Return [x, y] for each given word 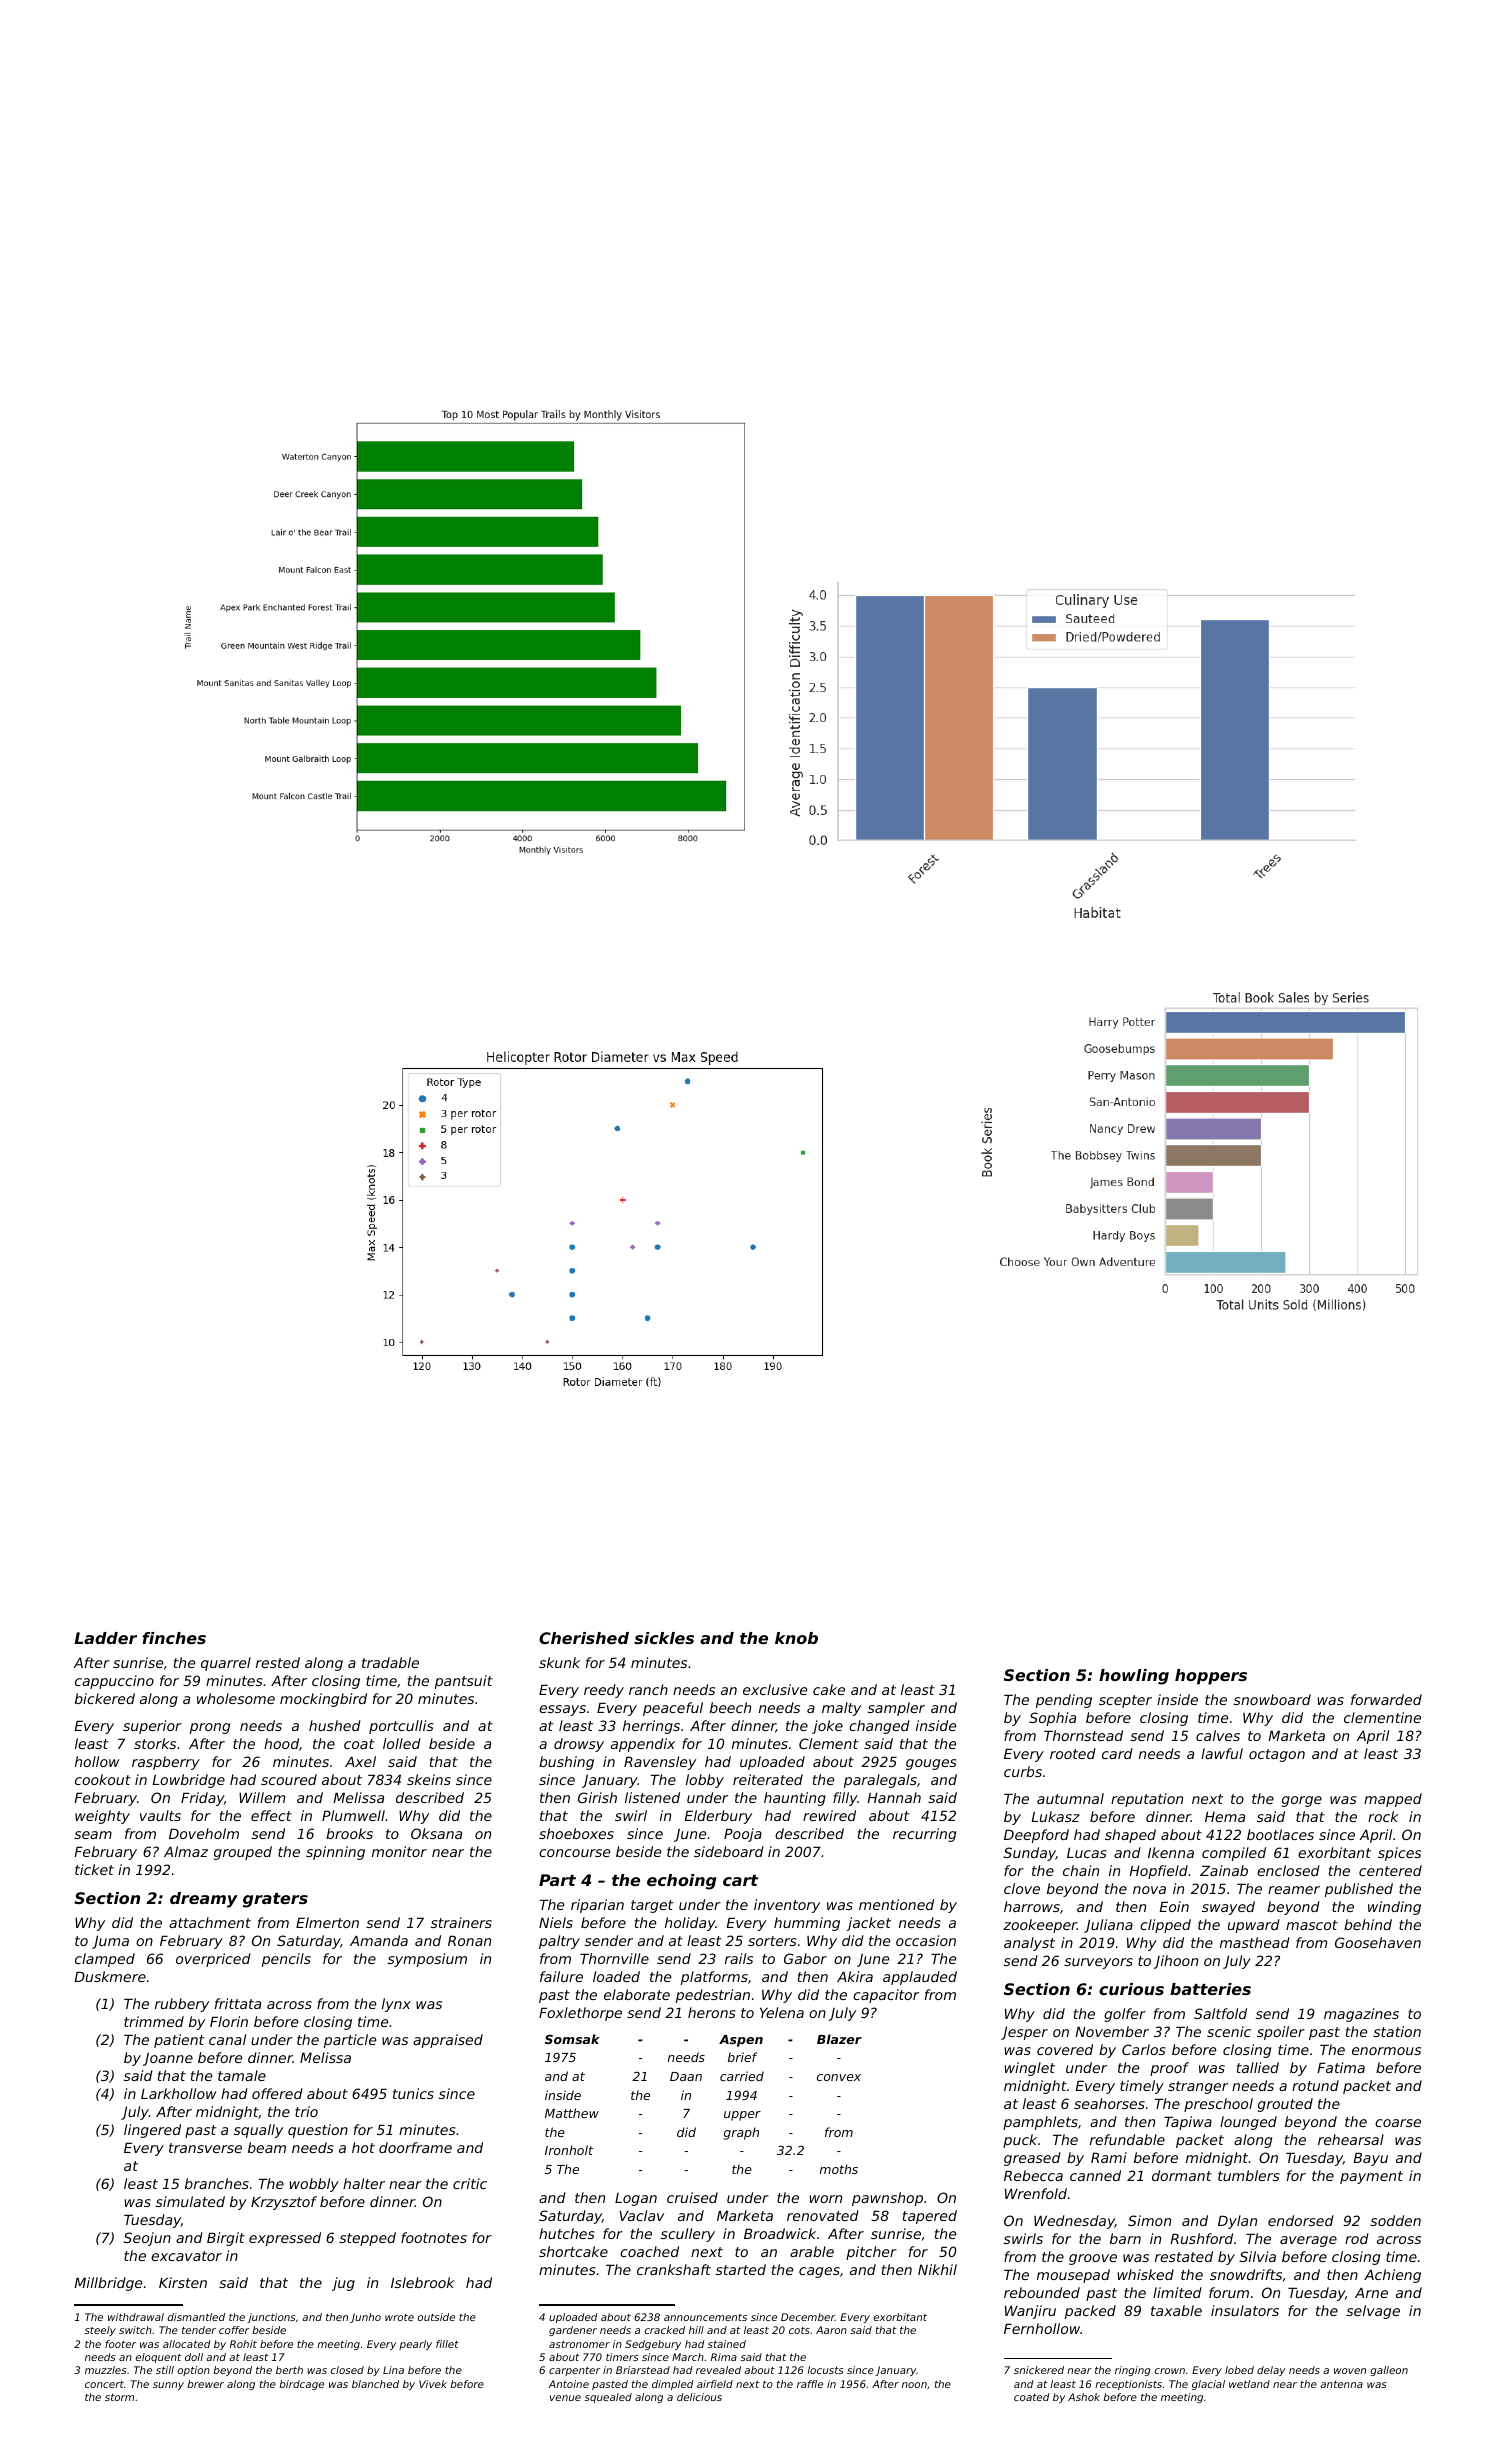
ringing [1133, 2371]
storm [119, 2397]
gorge [1302, 1801]
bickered [105, 1698]
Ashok [1084, 2397]
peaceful [673, 1709]
